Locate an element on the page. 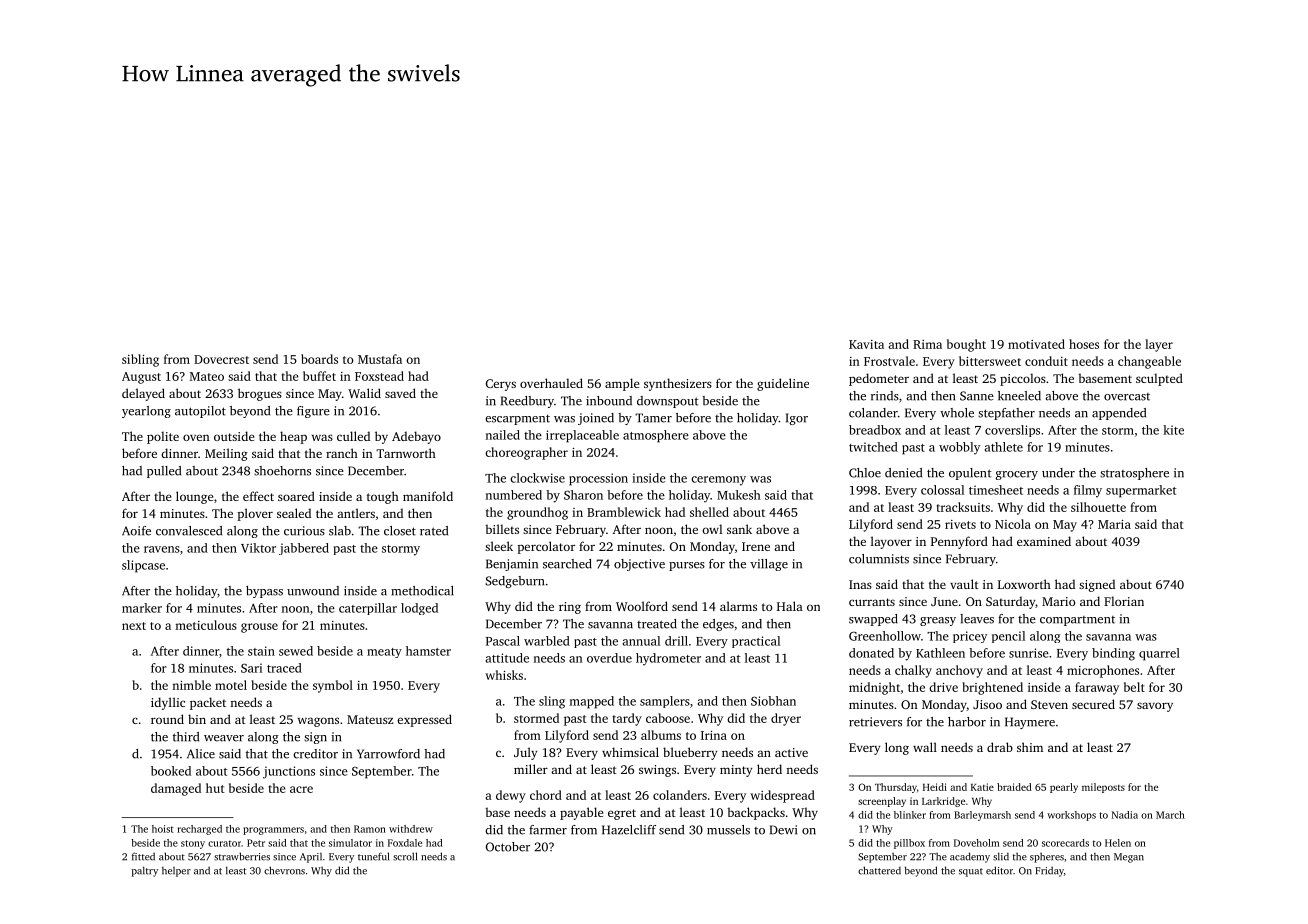 The image size is (1308, 924). buffet is located at coordinates (319, 376).
